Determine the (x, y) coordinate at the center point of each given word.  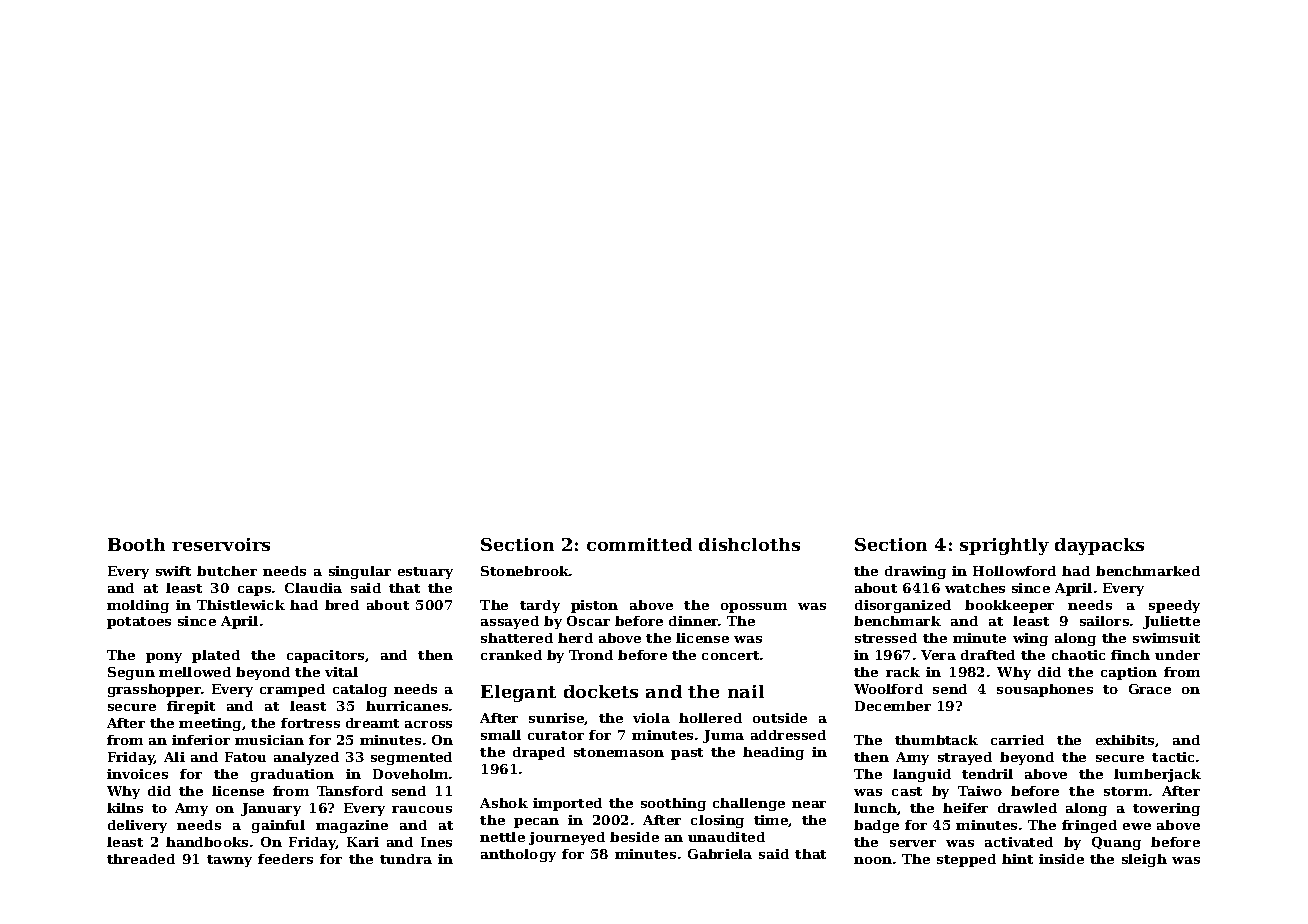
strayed (965, 758)
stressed (886, 638)
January (271, 809)
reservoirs (221, 544)
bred (342, 605)
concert (730, 655)
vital (341, 672)
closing (717, 821)
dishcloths (749, 544)
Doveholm (410, 774)
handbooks (207, 842)
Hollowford (1014, 571)
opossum (754, 608)
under (1177, 655)
